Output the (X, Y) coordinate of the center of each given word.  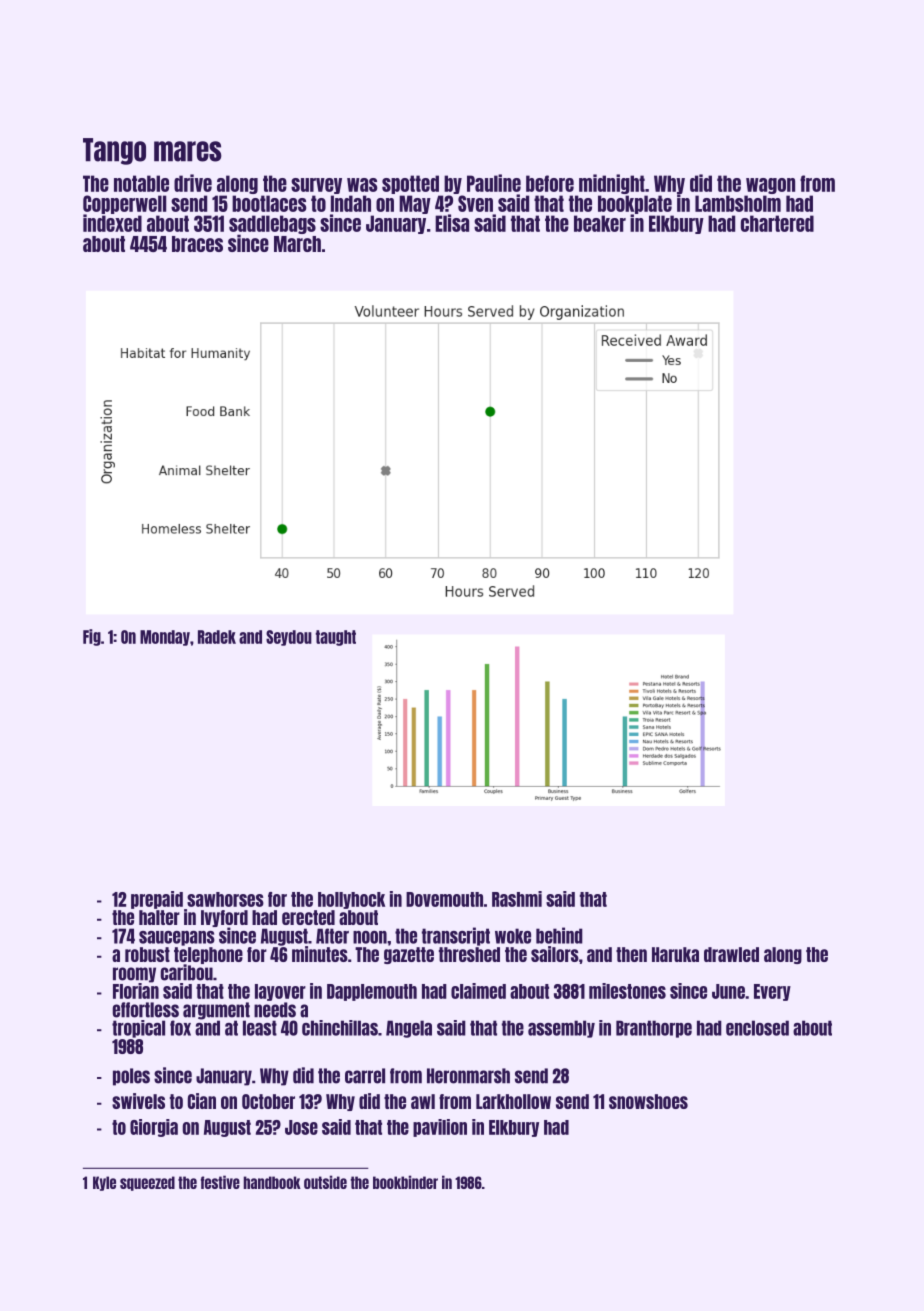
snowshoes (648, 1101)
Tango (114, 151)
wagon (770, 186)
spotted (410, 184)
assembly (561, 1029)
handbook (272, 1182)
